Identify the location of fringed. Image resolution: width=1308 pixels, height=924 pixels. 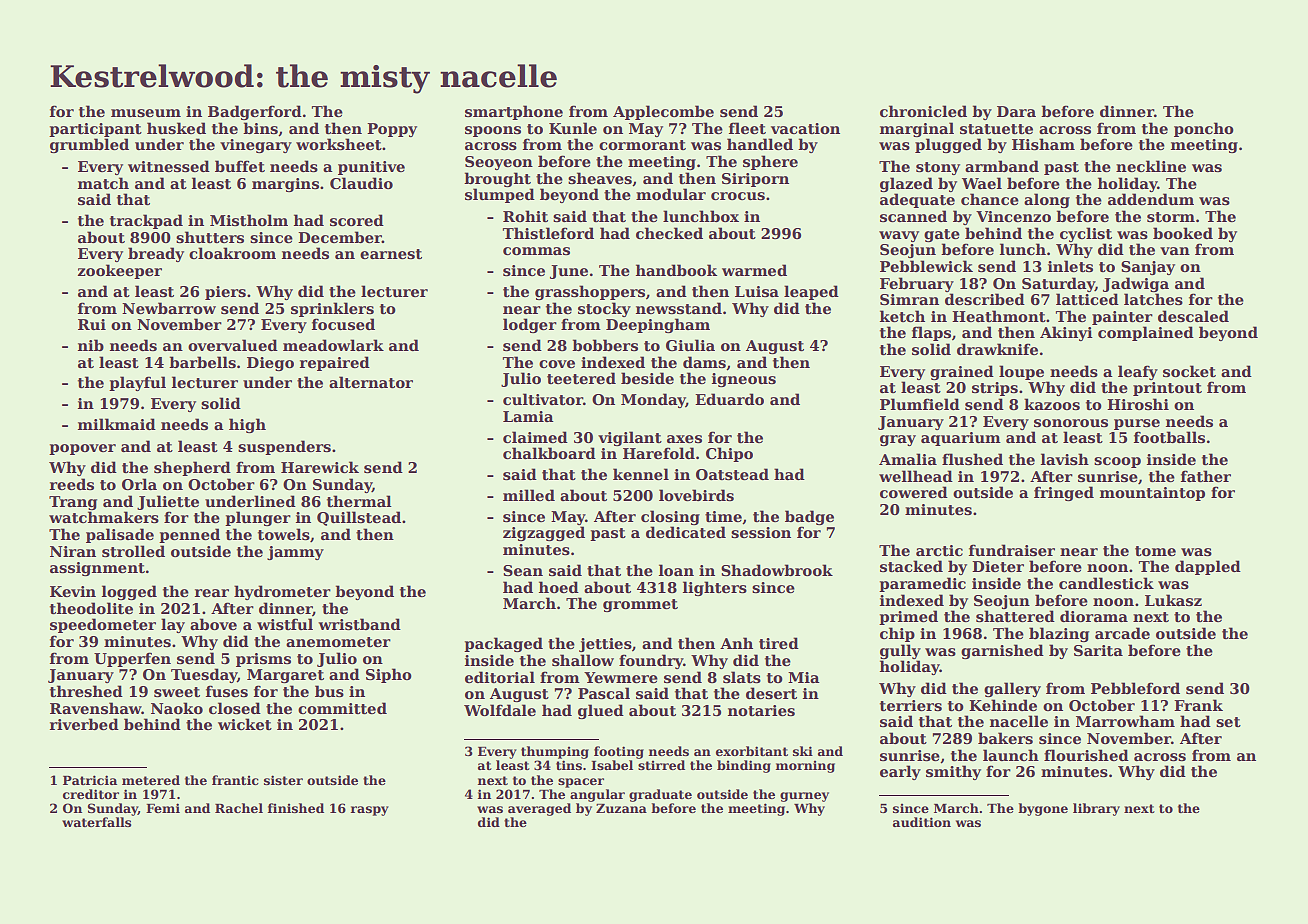
(1064, 493).
